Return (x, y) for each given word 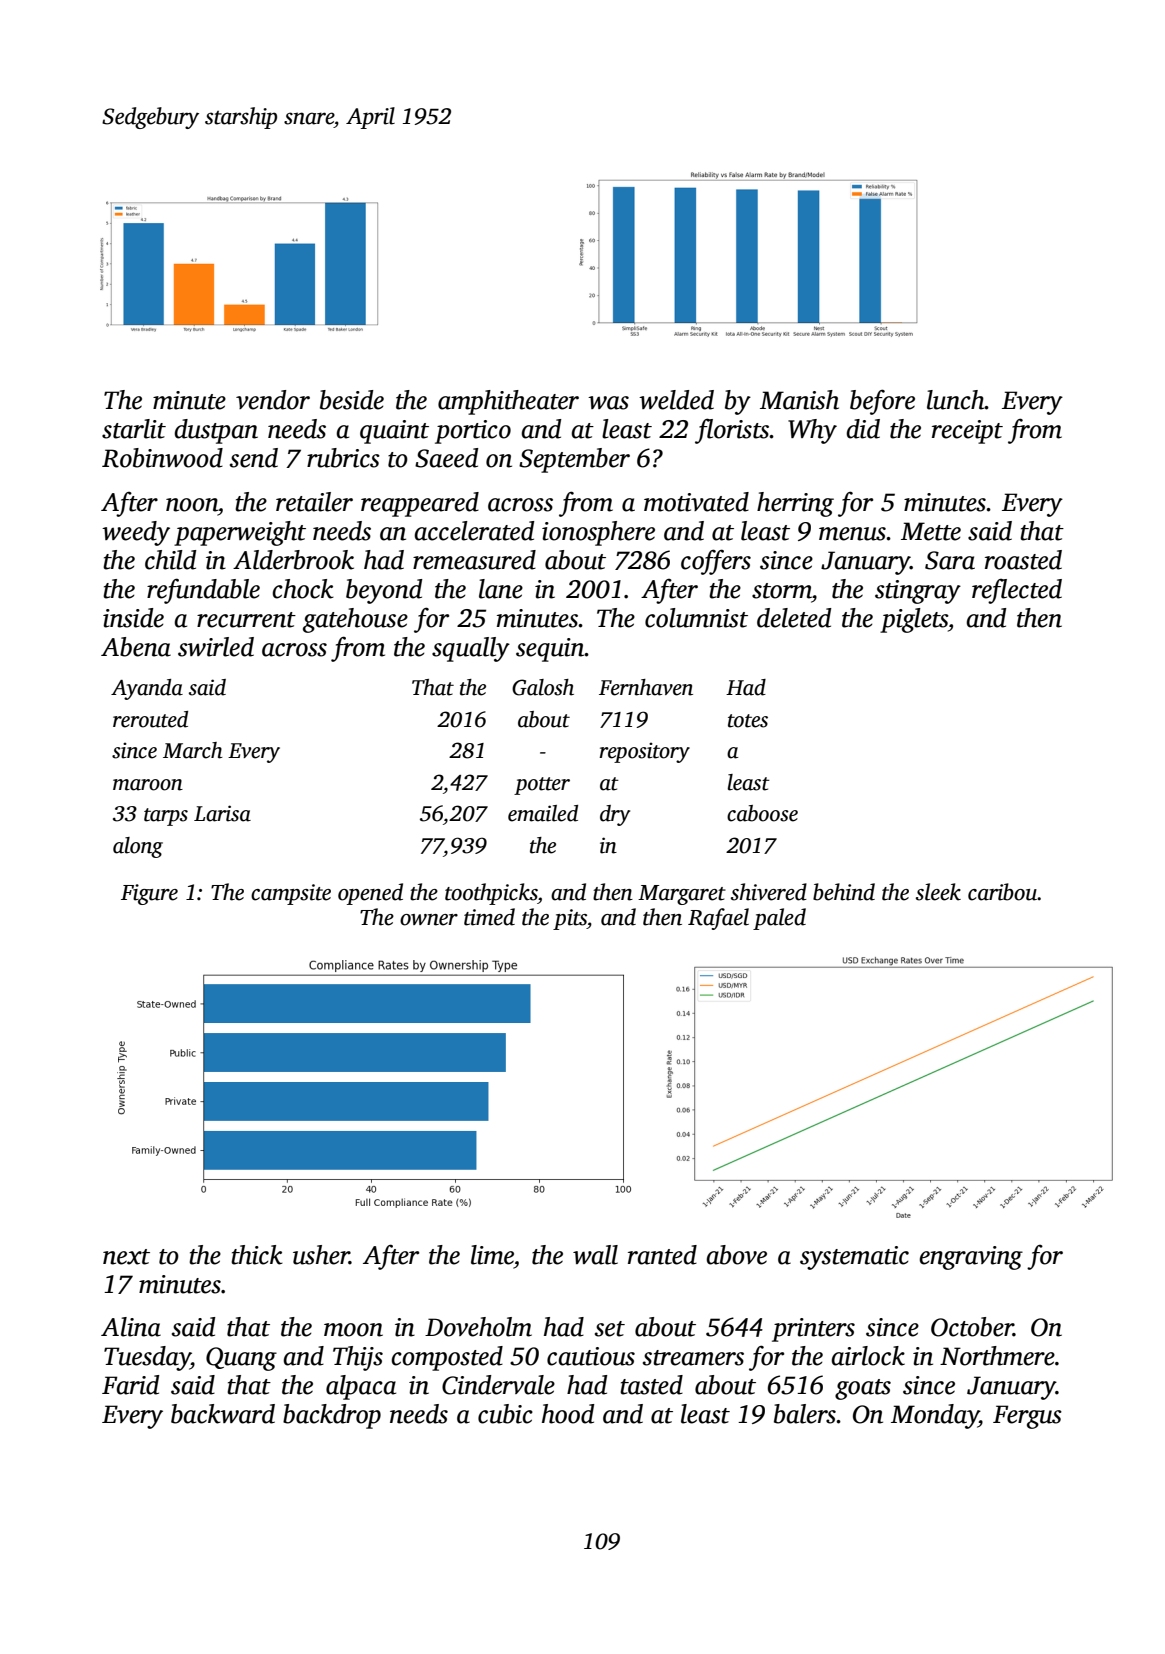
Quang (241, 1359)
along (138, 847)
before (882, 402)
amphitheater (508, 402)
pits (570, 919)
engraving (971, 1258)
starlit (134, 429)
